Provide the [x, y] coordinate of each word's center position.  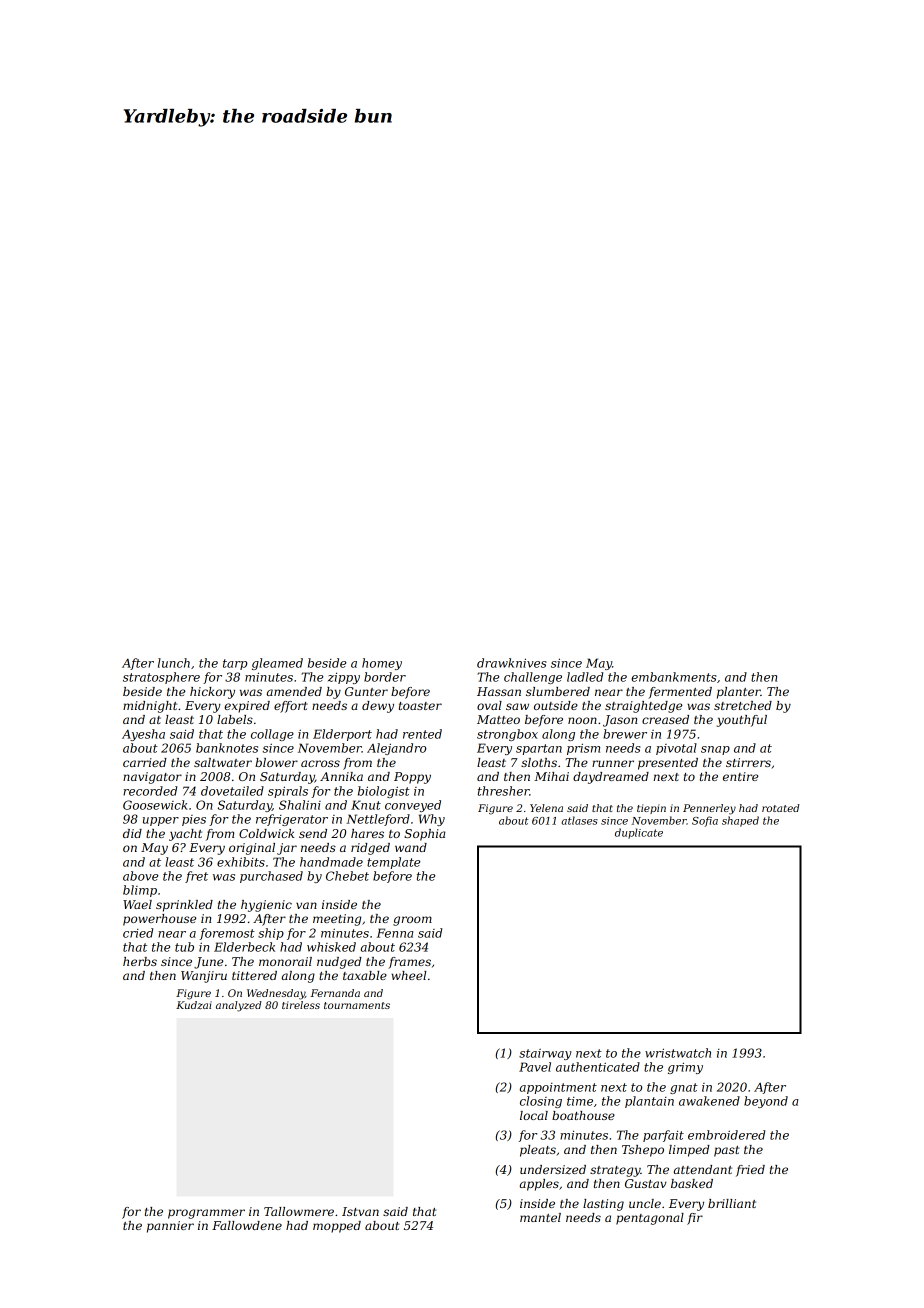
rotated [781, 808]
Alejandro [396, 749]
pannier [170, 1227]
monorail [285, 961]
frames [409, 963]
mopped [337, 1227]
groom [412, 921]
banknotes [227, 748]
